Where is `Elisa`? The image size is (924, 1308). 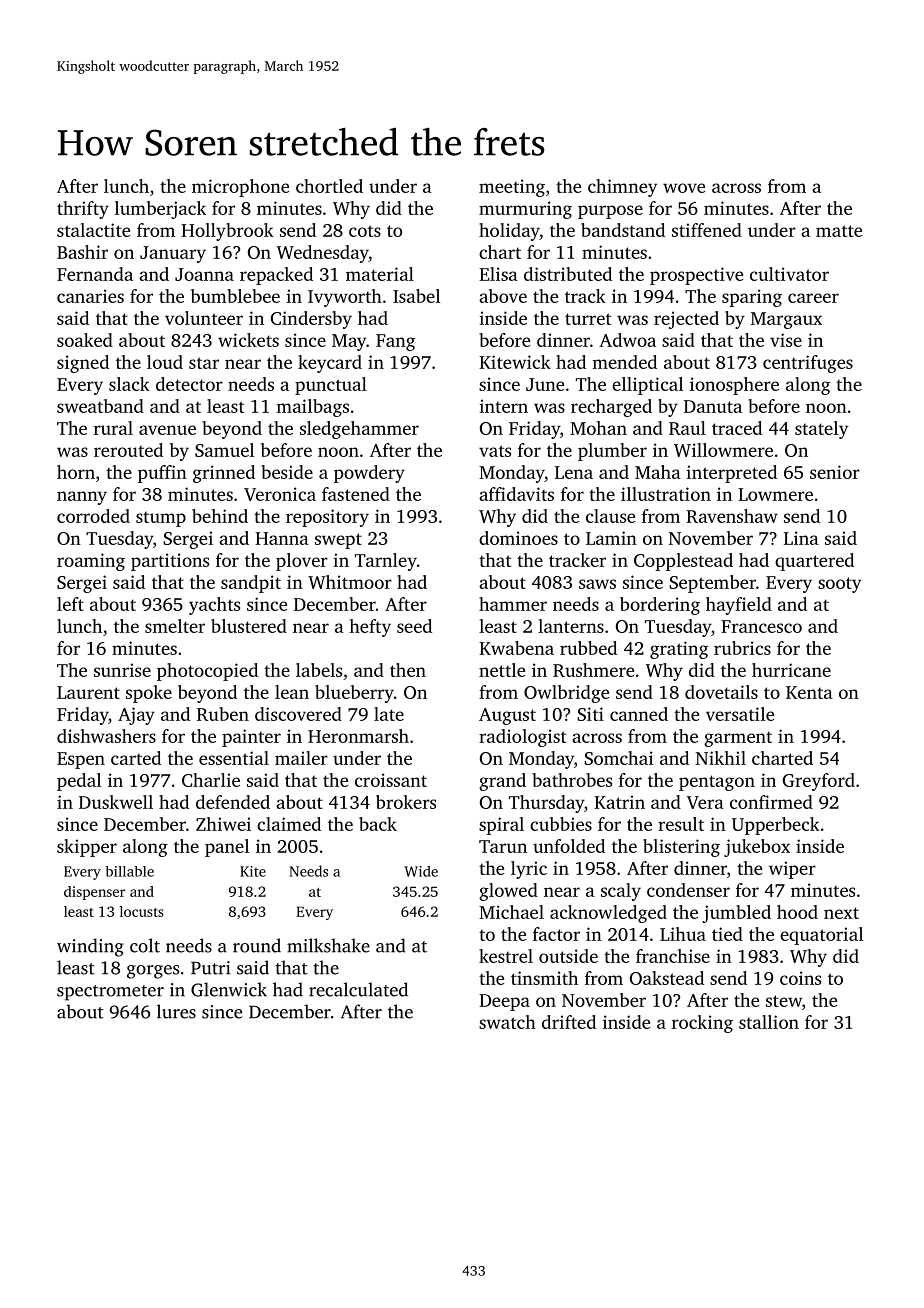 Elisa is located at coordinates (498, 274).
